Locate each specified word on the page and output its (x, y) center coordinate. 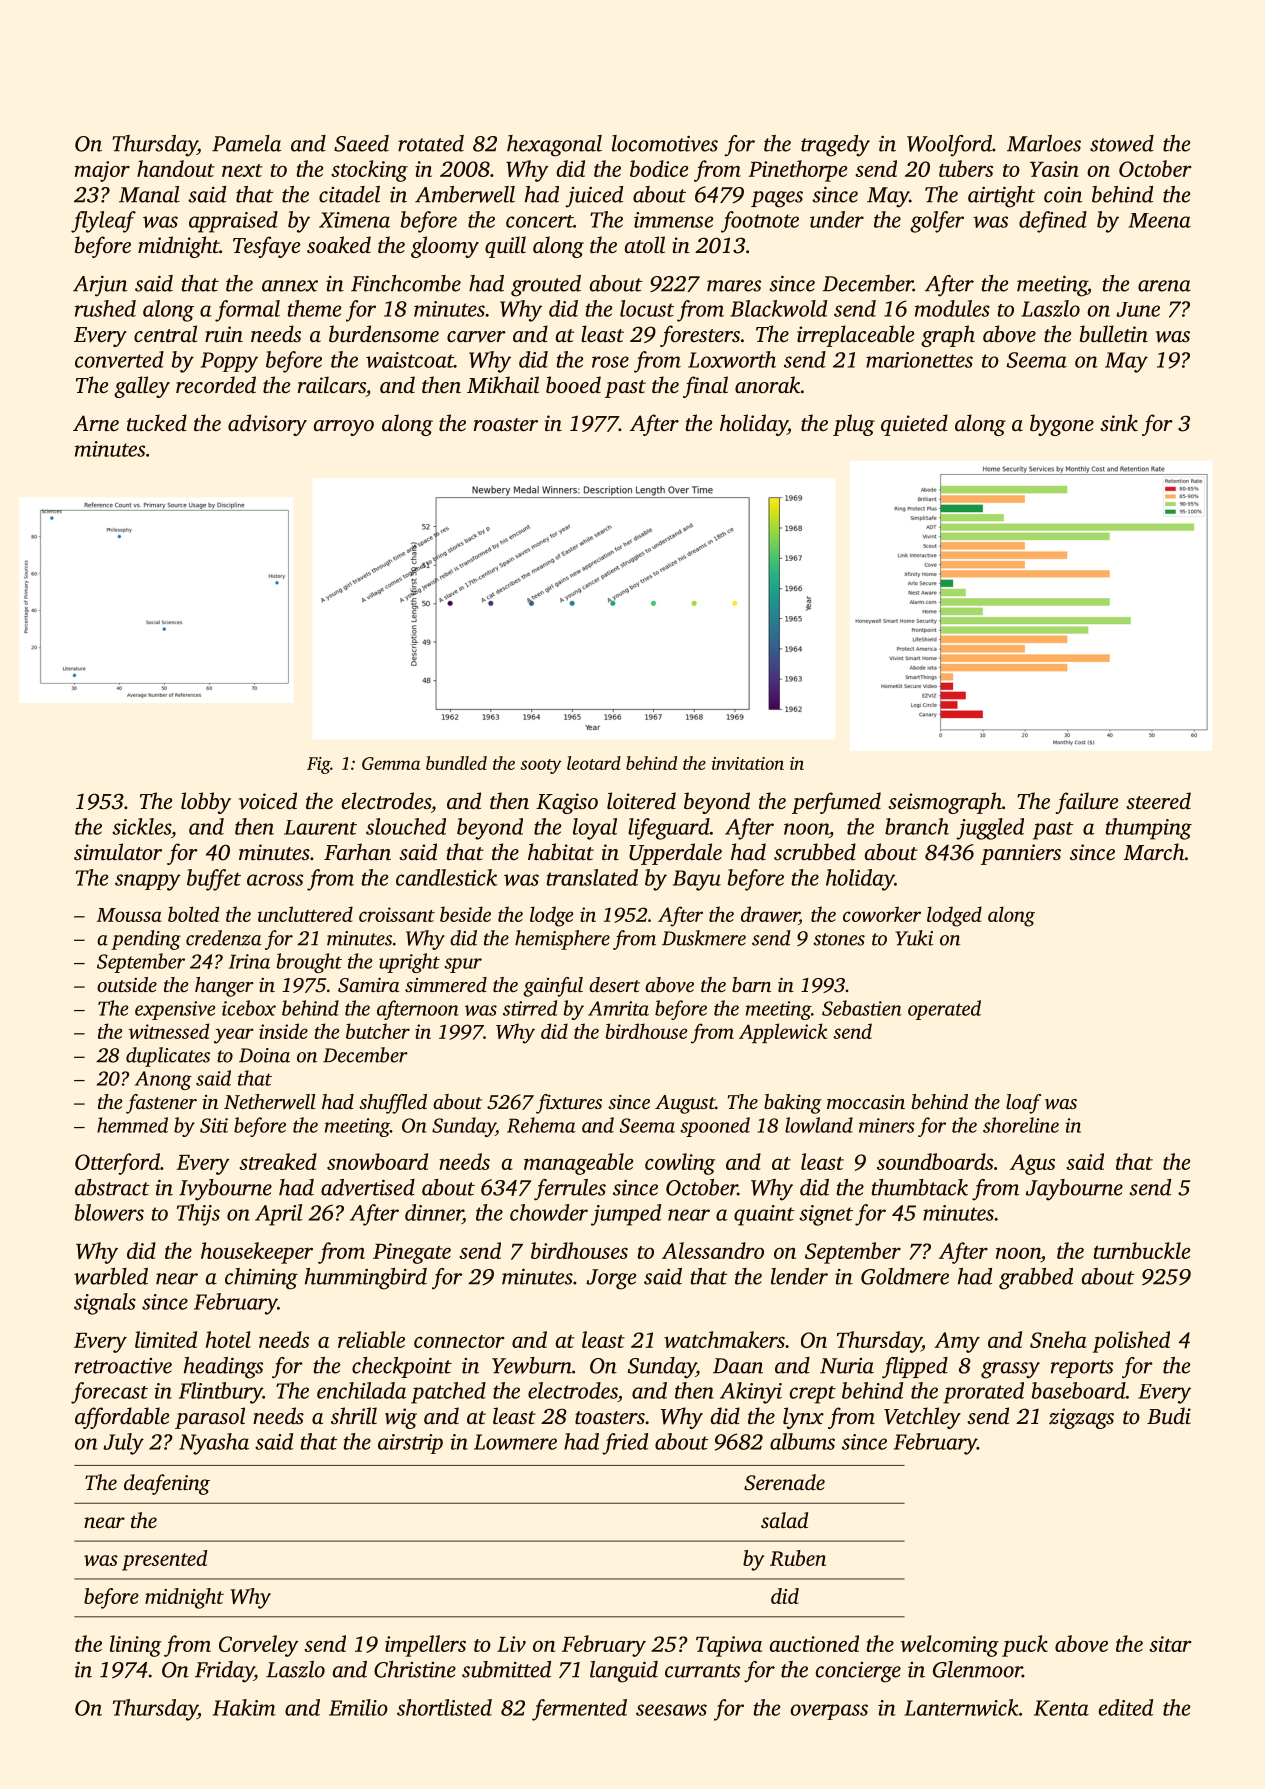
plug (854, 425)
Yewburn (532, 1365)
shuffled (393, 1104)
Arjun (100, 286)
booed (573, 384)
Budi (1169, 1415)
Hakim (244, 1707)
